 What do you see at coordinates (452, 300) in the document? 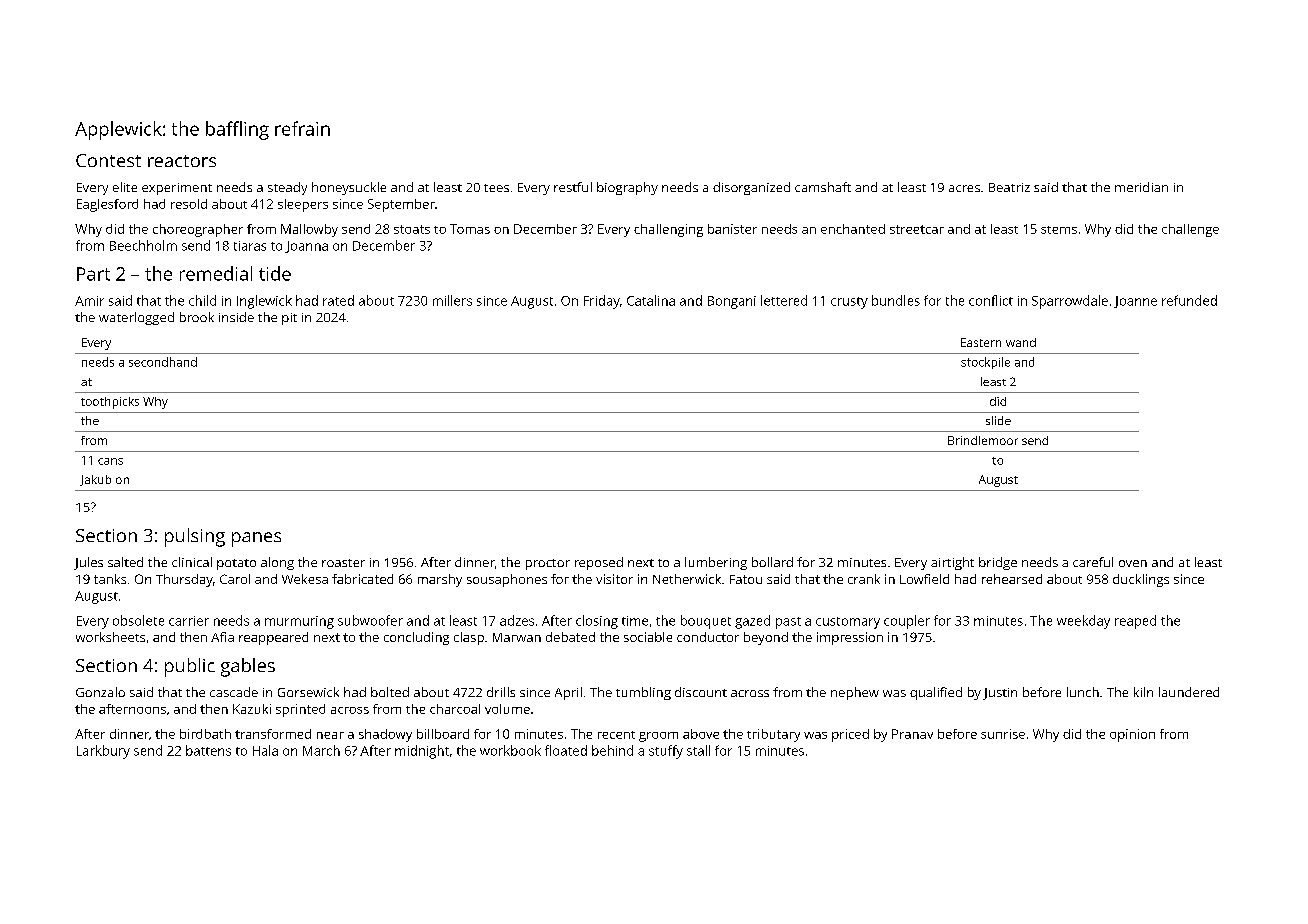
I see `millers` at bounding box center [452, 300].
